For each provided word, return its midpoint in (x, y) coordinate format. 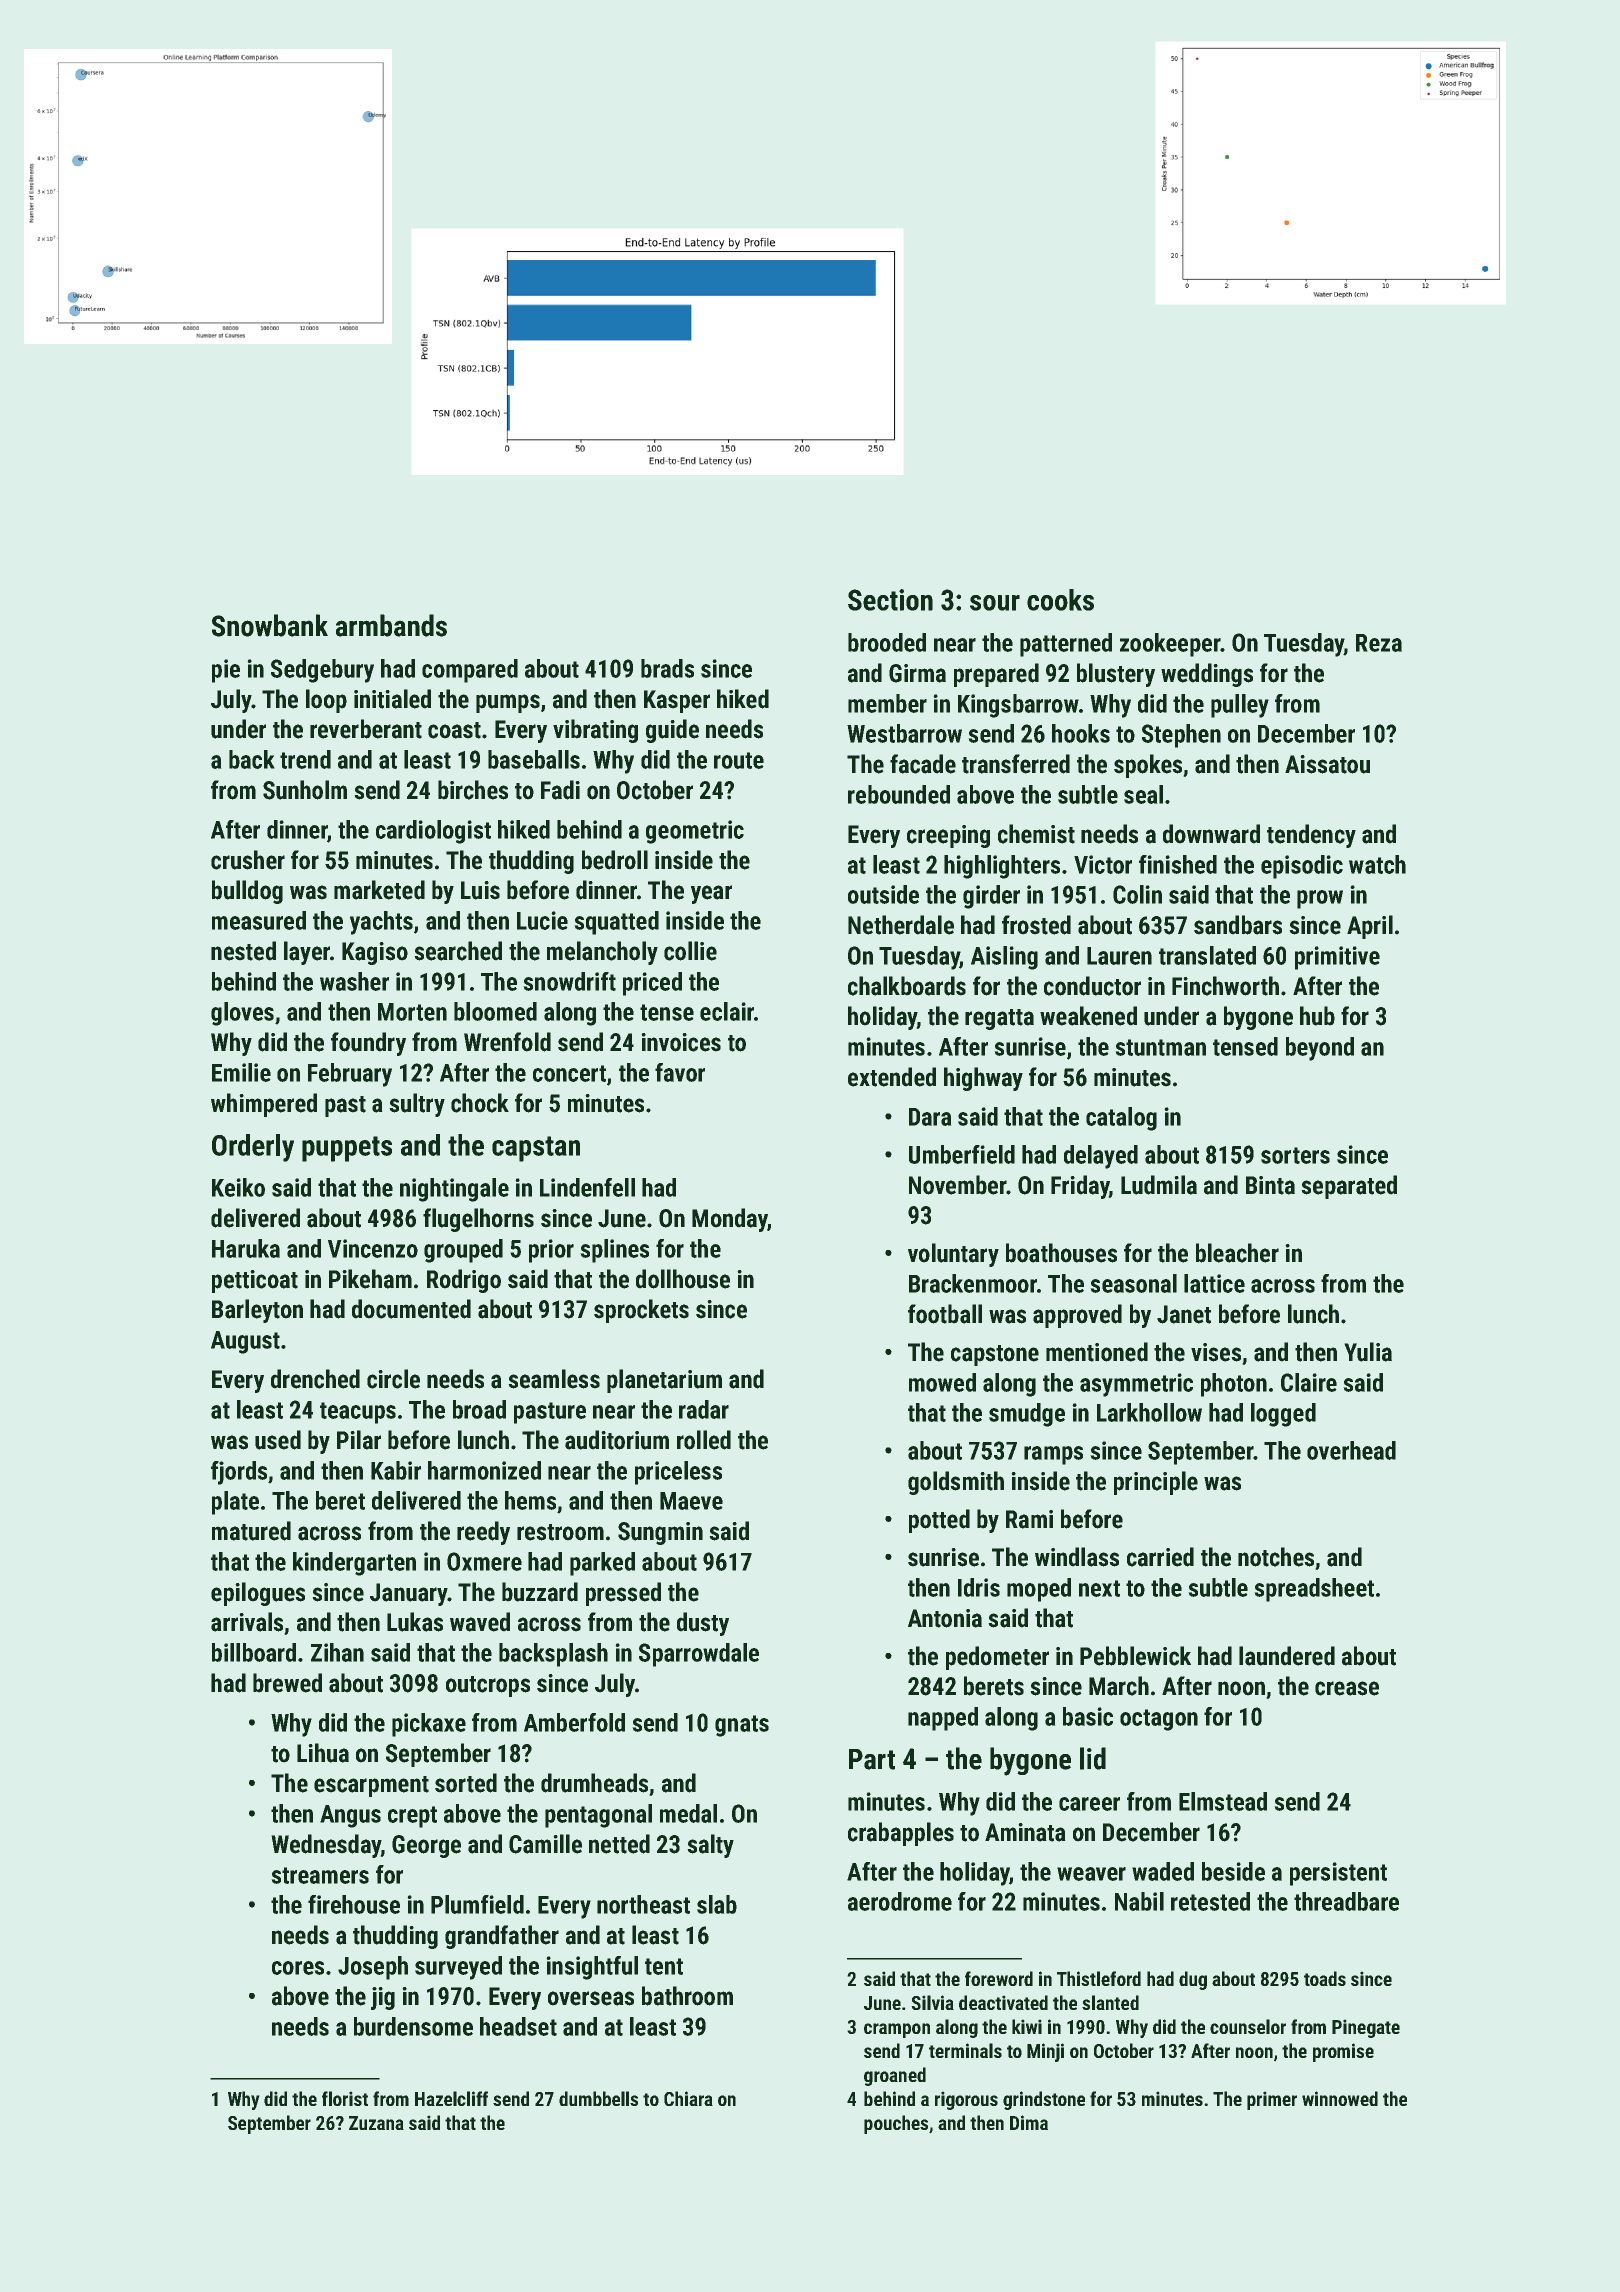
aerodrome (900, 1901)
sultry (417, 1105)
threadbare (1346, 1901)
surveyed (458, 1968)
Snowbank (270, 625)
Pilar (359, 1440)
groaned (895, 2076)
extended (892, 1077)
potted (939, 1521)
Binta (1270, 1185)
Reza (1379, 643)
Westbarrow (904, 733)
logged (1283, 1415)
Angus (350, 1816)
